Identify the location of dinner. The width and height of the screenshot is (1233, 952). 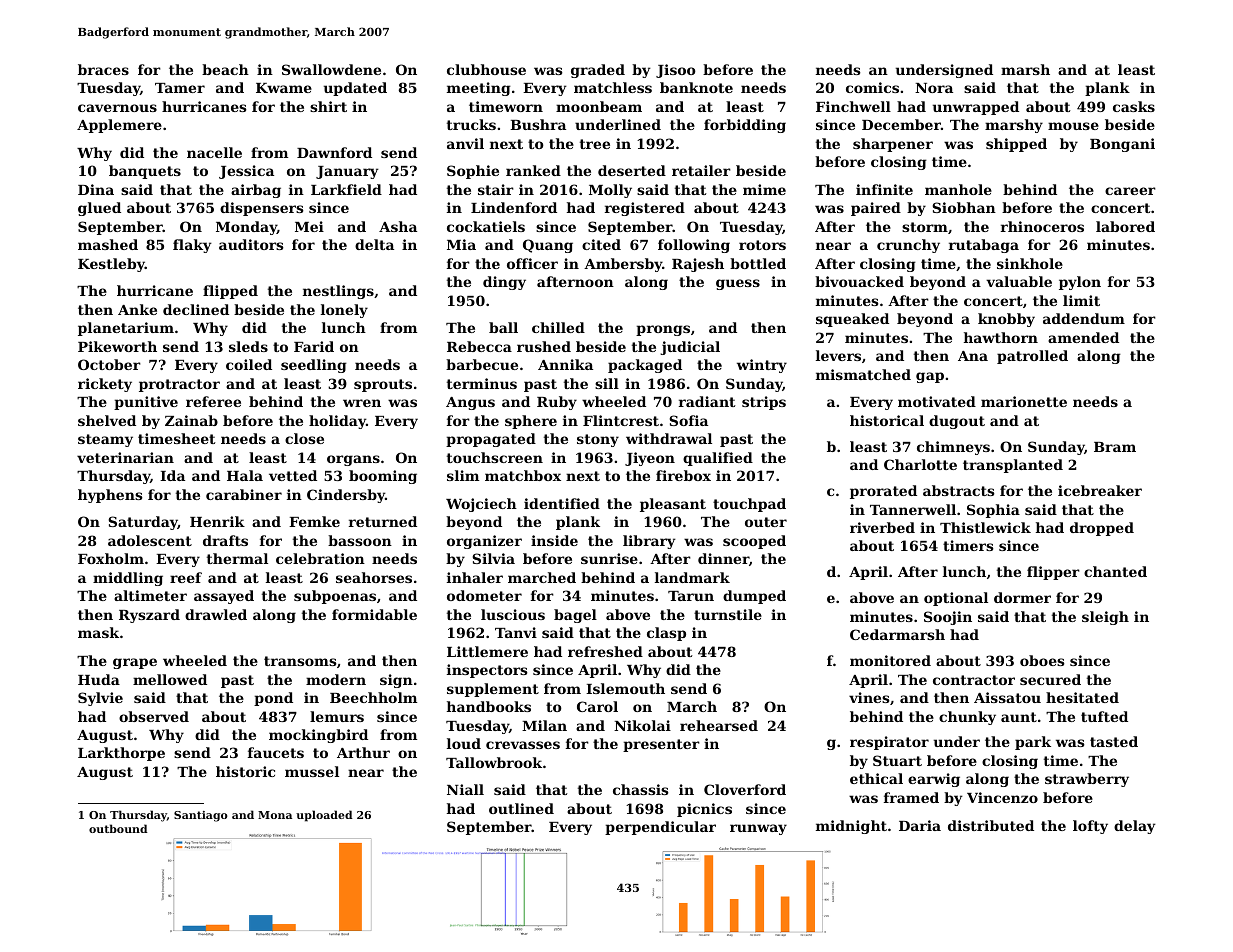
(723, 558).
